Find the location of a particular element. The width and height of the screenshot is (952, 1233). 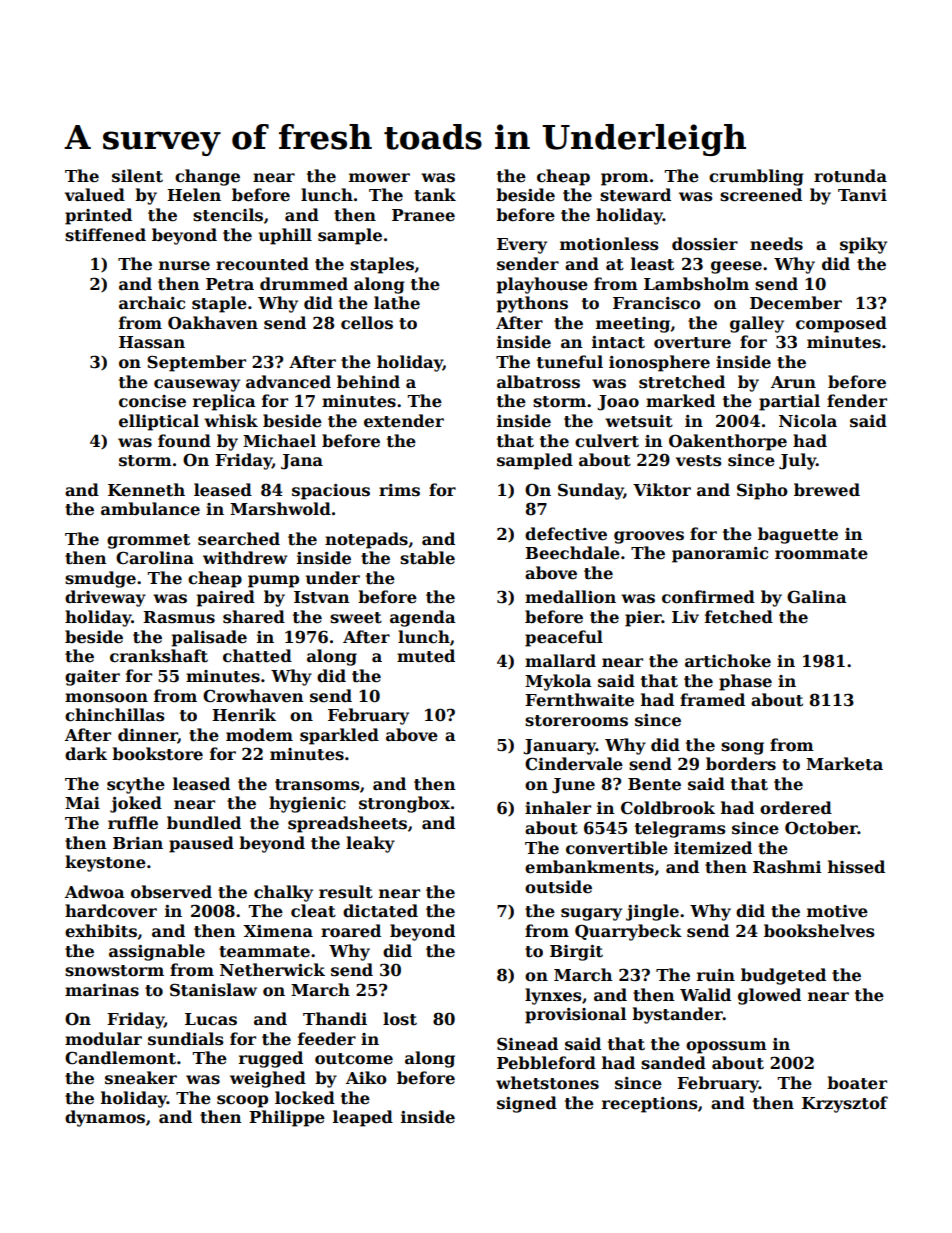

Mykola is located at coordinates (558, 682).
